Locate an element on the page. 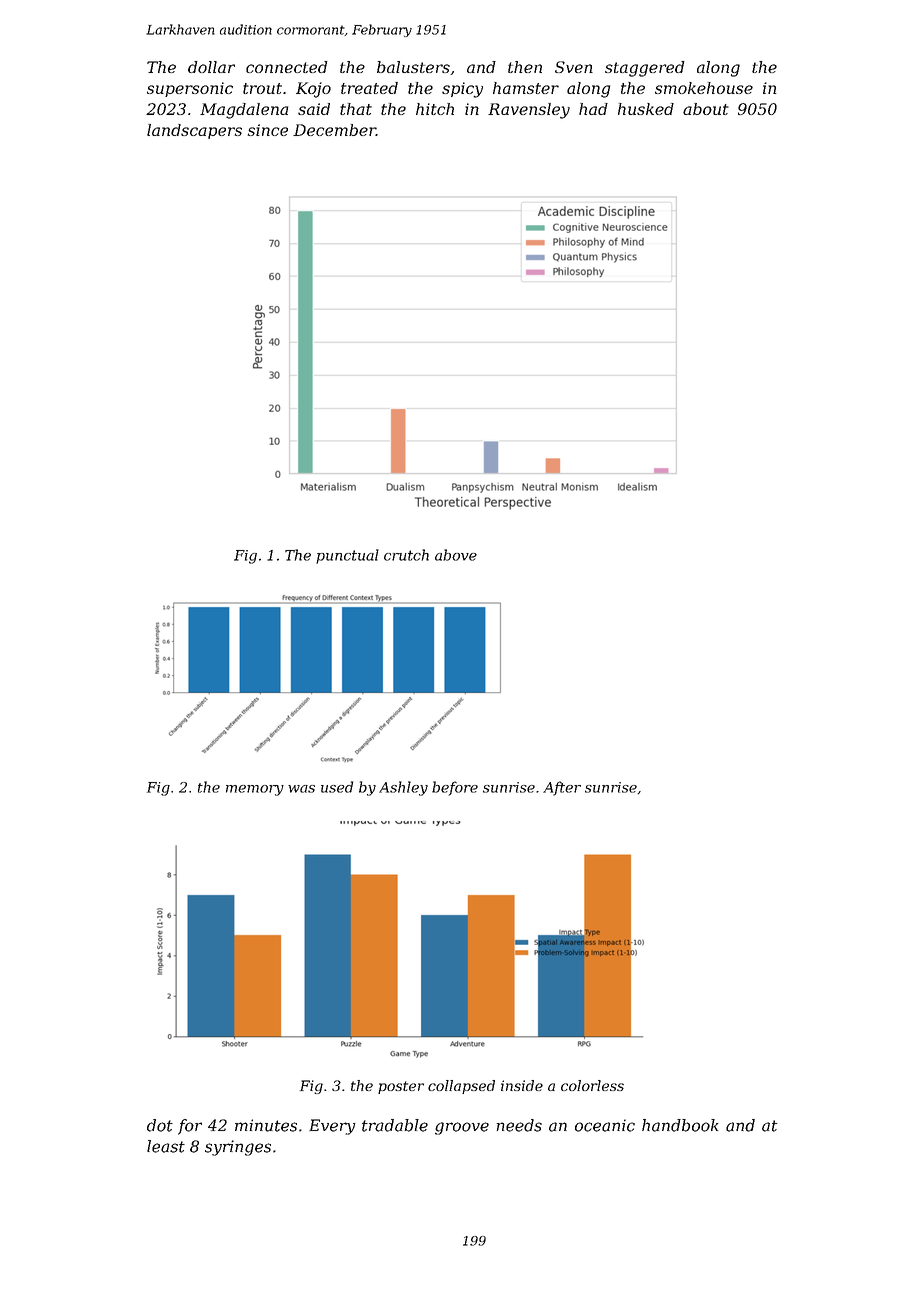  memory is located at coordinates (255, 790).
